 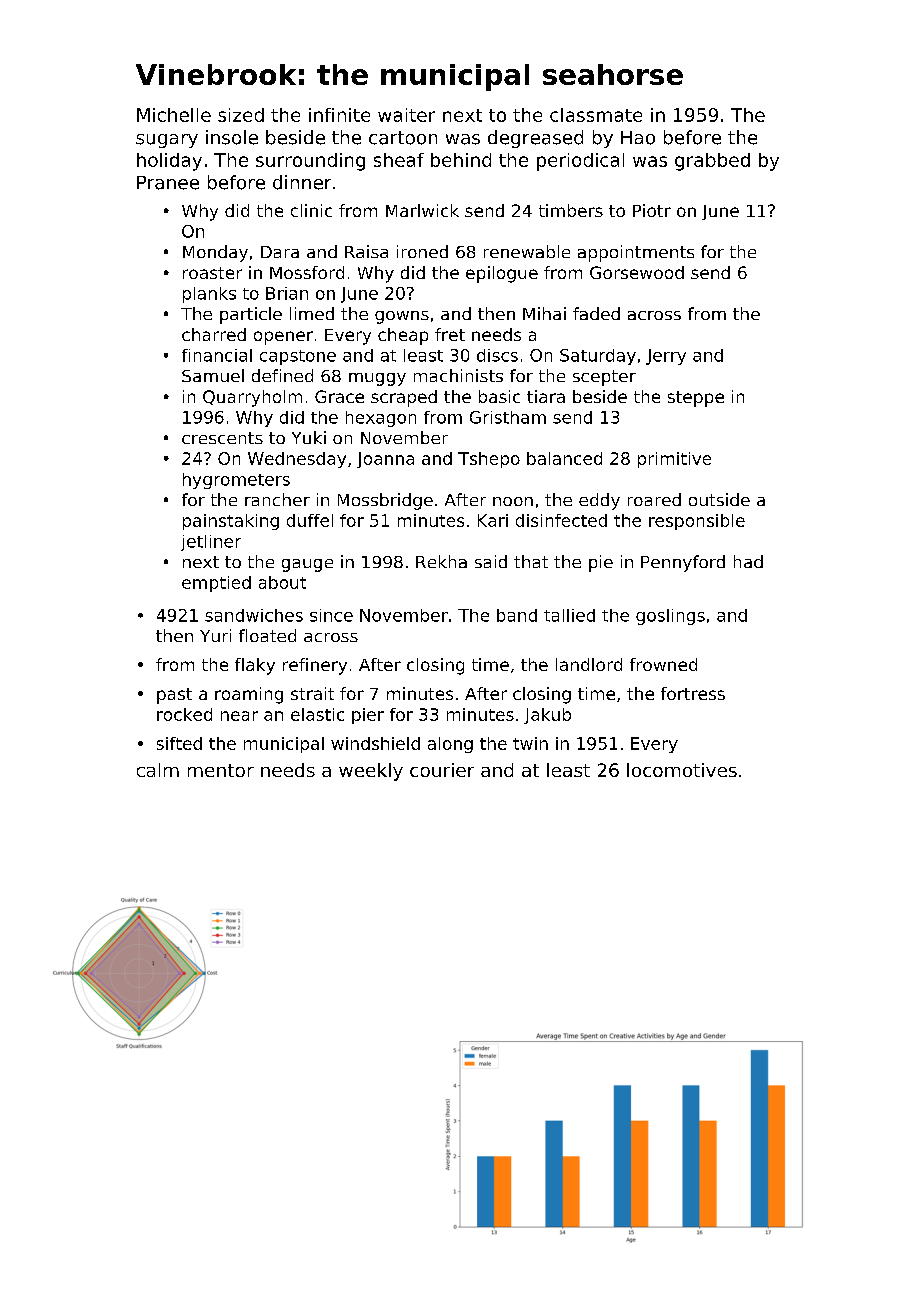 What do you see at coordinates (517, 615) in the screenshot?
I see `band` at bounding box center [517, 615].
